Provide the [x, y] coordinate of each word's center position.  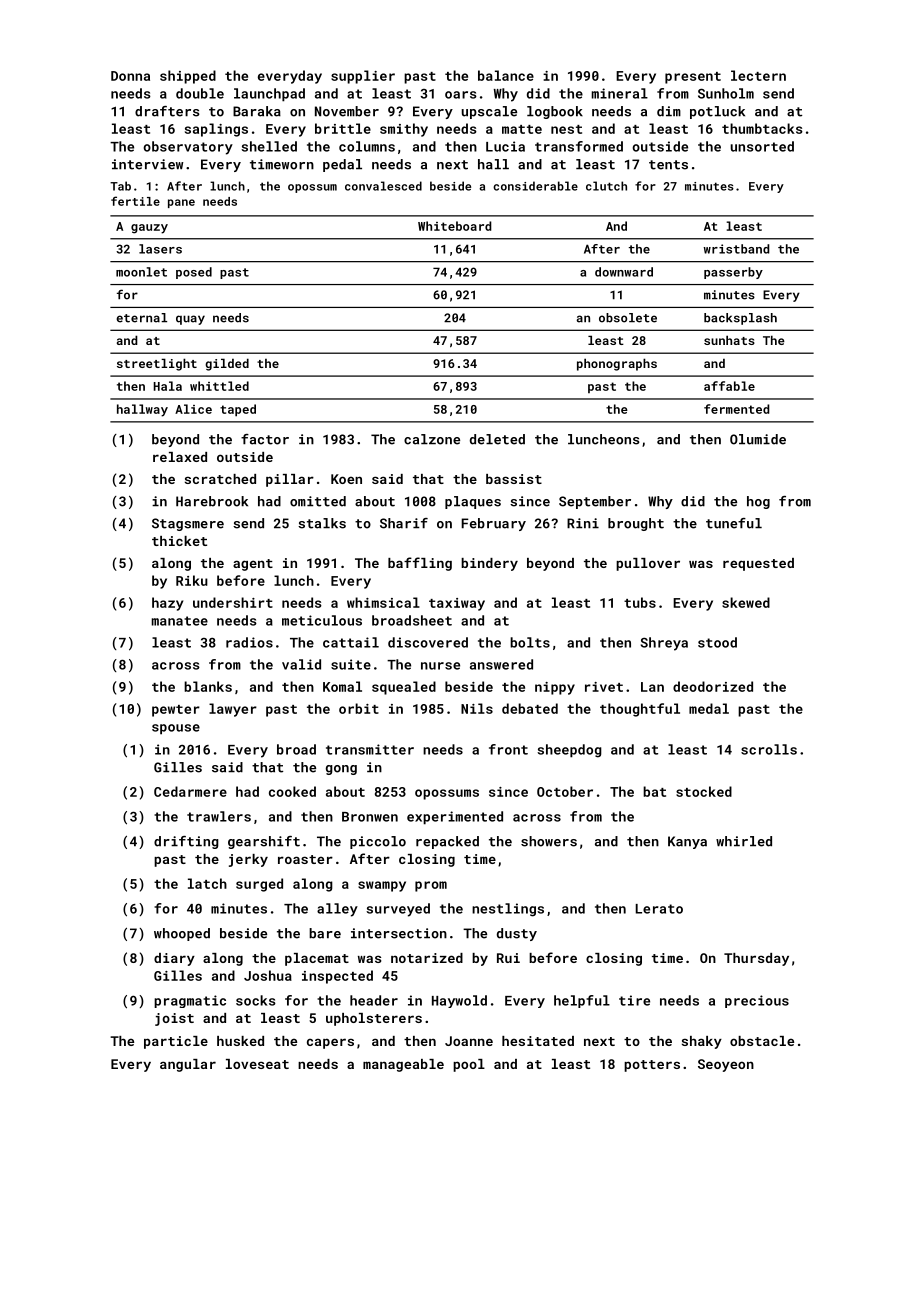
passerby [733, 273]
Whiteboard [455, 226]
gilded [227, 364]
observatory [188, 148]
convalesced [383, 186]
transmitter [370, 749]
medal [709, 708]
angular [188, 1065]
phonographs [617, 364]
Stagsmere [188, 524]
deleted [497, 439]
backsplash [740, 319]
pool [469, 1065]
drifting [186, 842]
